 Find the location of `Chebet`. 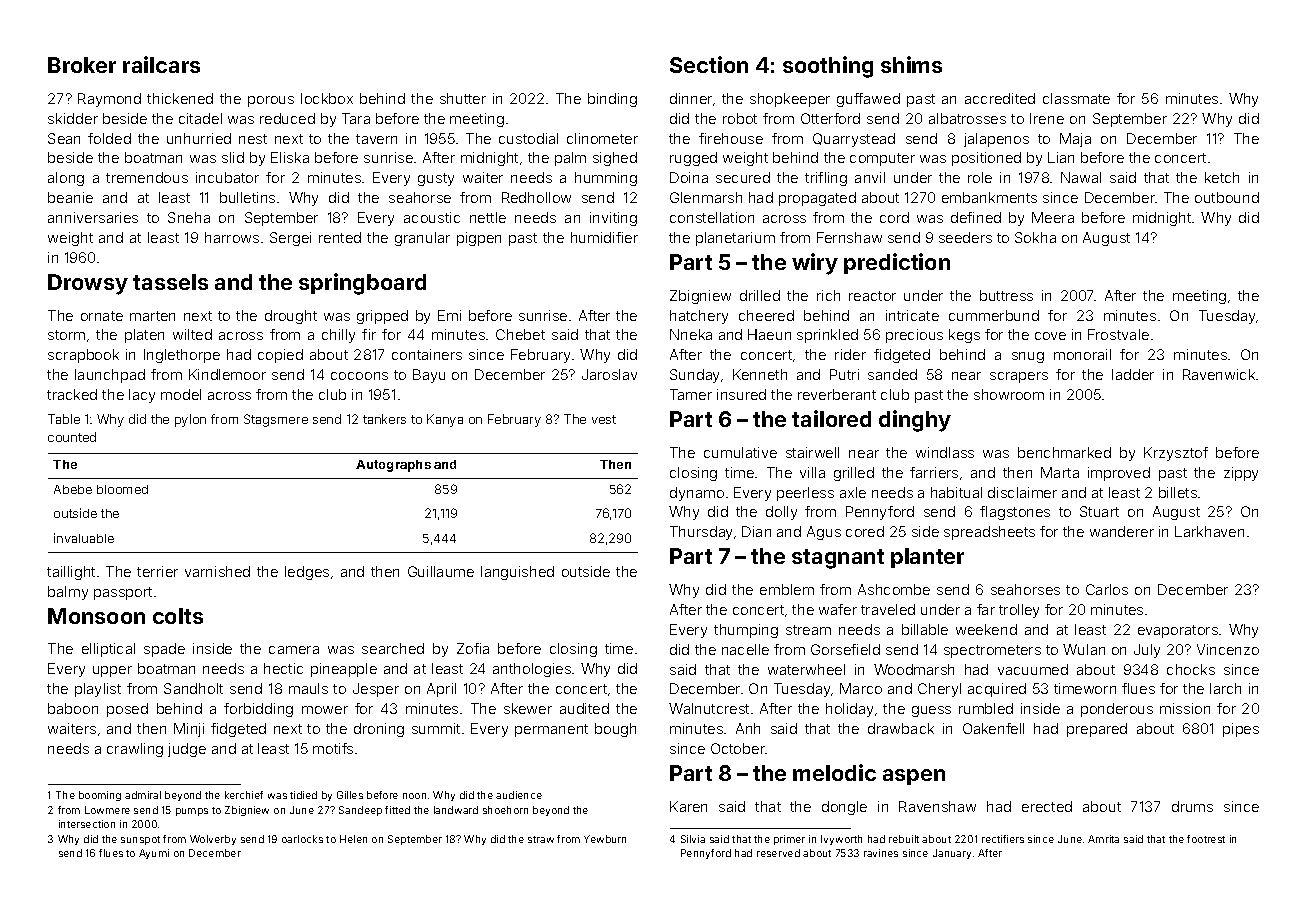

Chebet is located at coordinates (520, 334).
